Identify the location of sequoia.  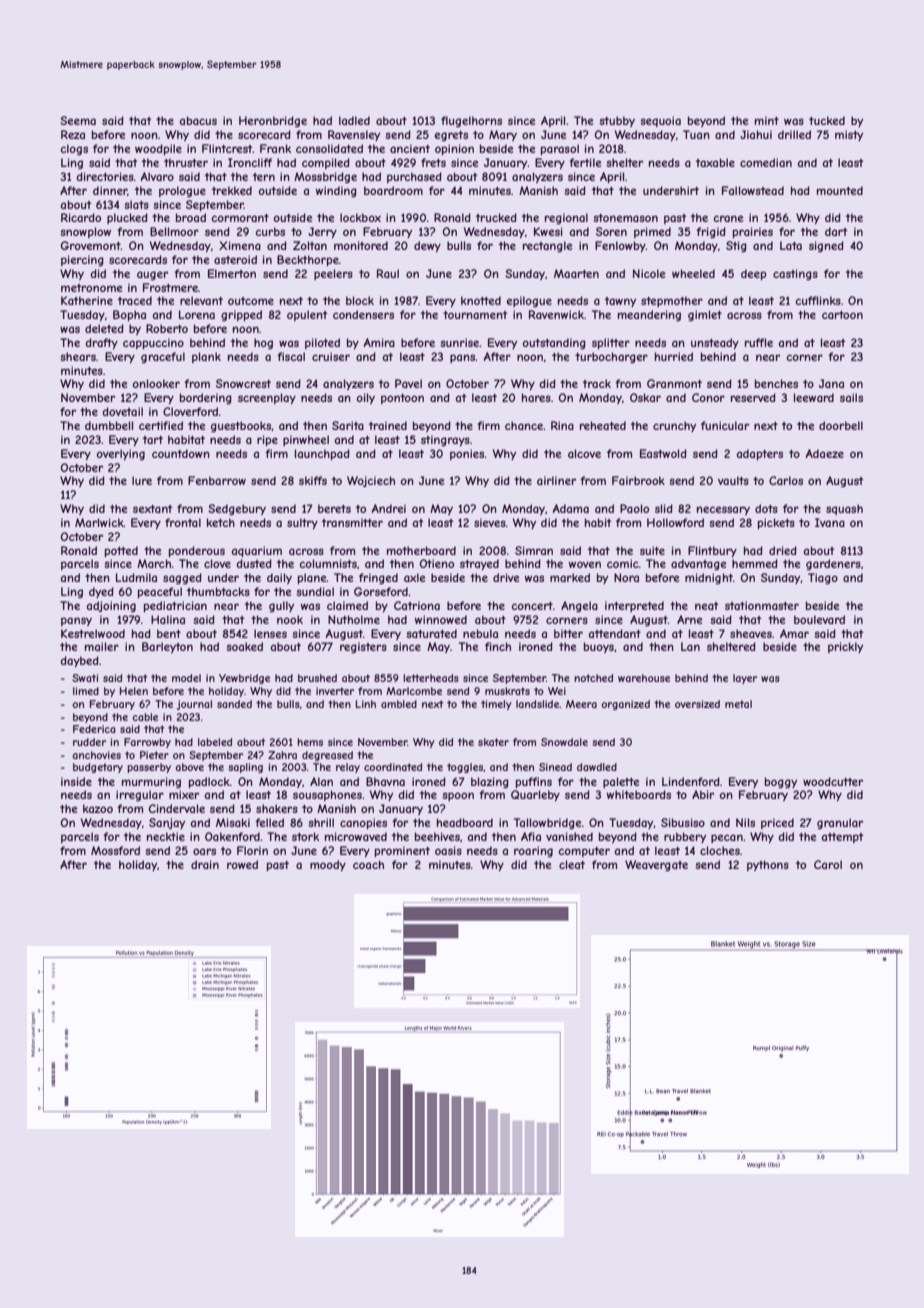
(660, 121).
